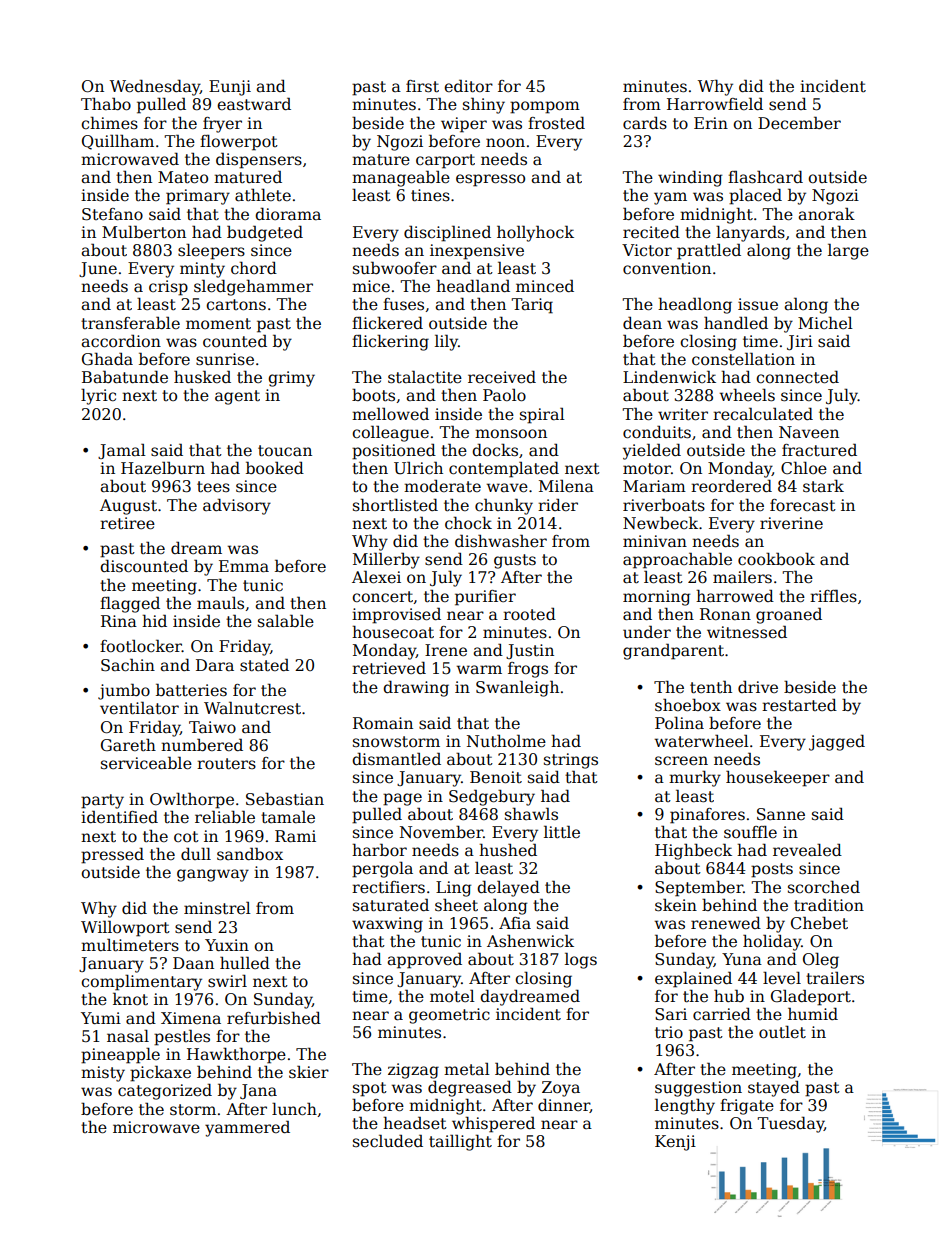 This screenshot has width=952, height=1233. I want to click on inexpensive, so click(477, 252).
